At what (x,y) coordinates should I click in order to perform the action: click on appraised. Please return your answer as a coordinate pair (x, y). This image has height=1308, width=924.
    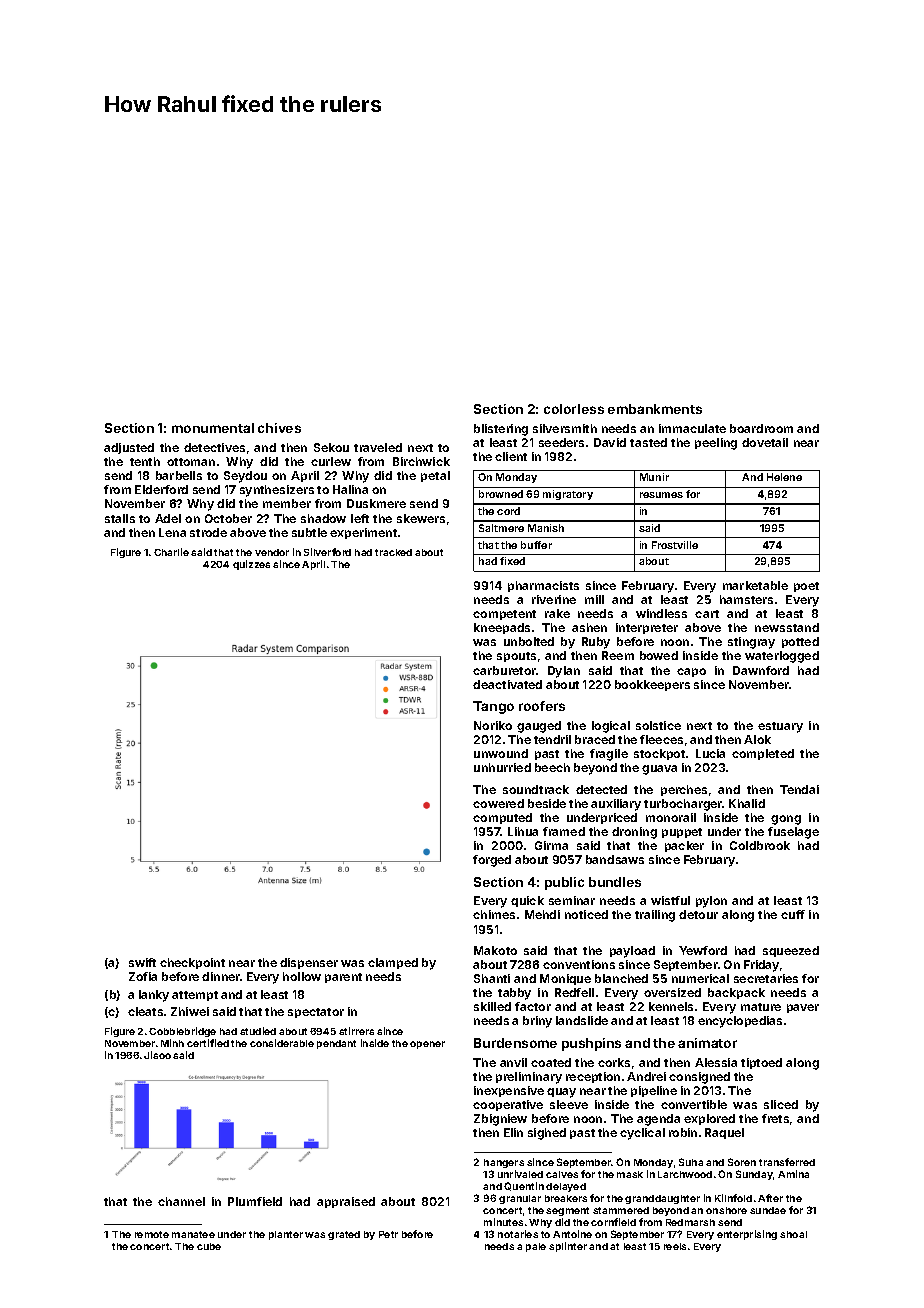
    Looking at the image, I should click on (346, 1202).
